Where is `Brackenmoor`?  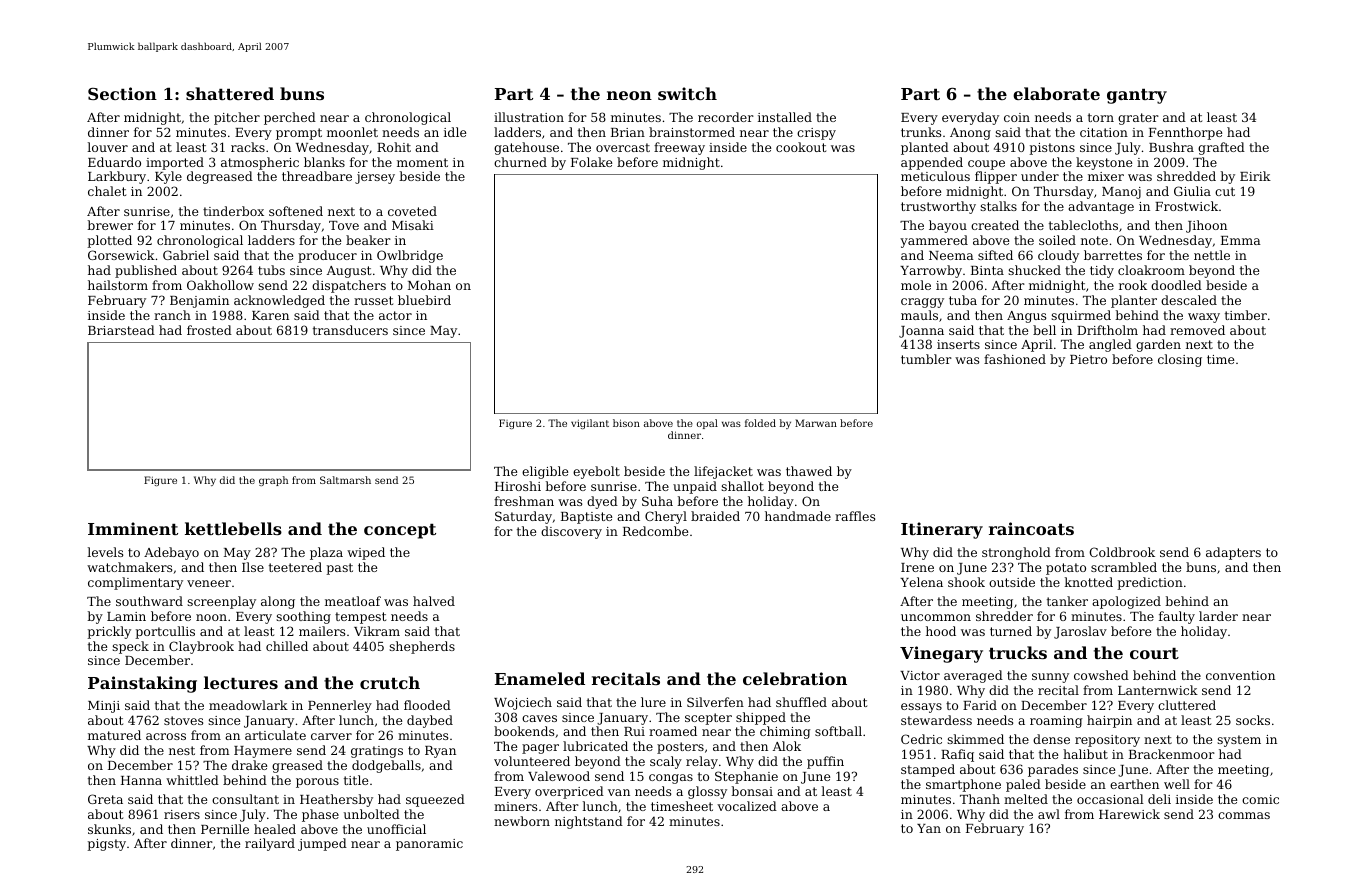 Brackenmoor is located at coordinates (1172, 754).
